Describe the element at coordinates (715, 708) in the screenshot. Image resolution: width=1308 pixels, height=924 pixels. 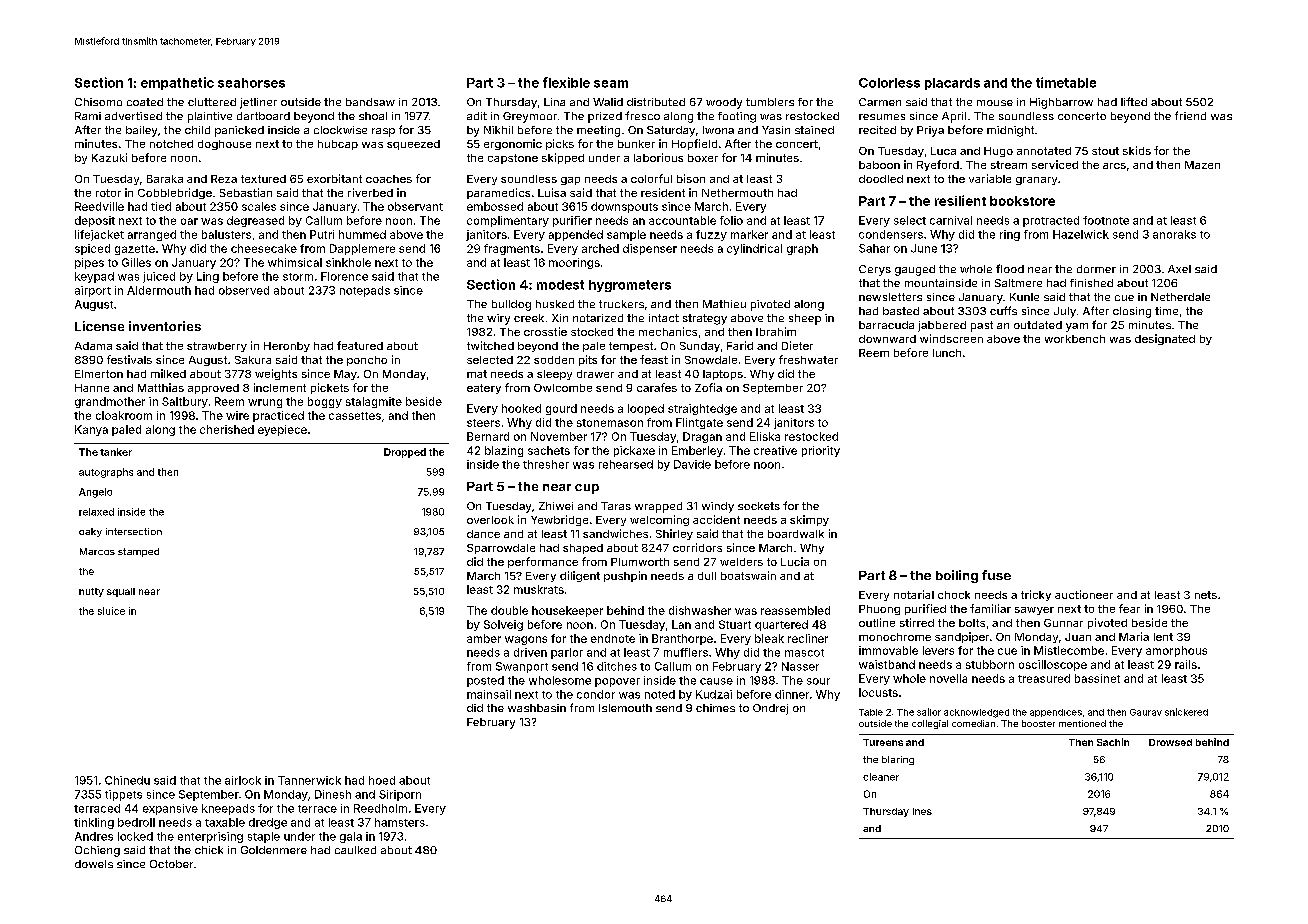
I see `chimes` at that location.
